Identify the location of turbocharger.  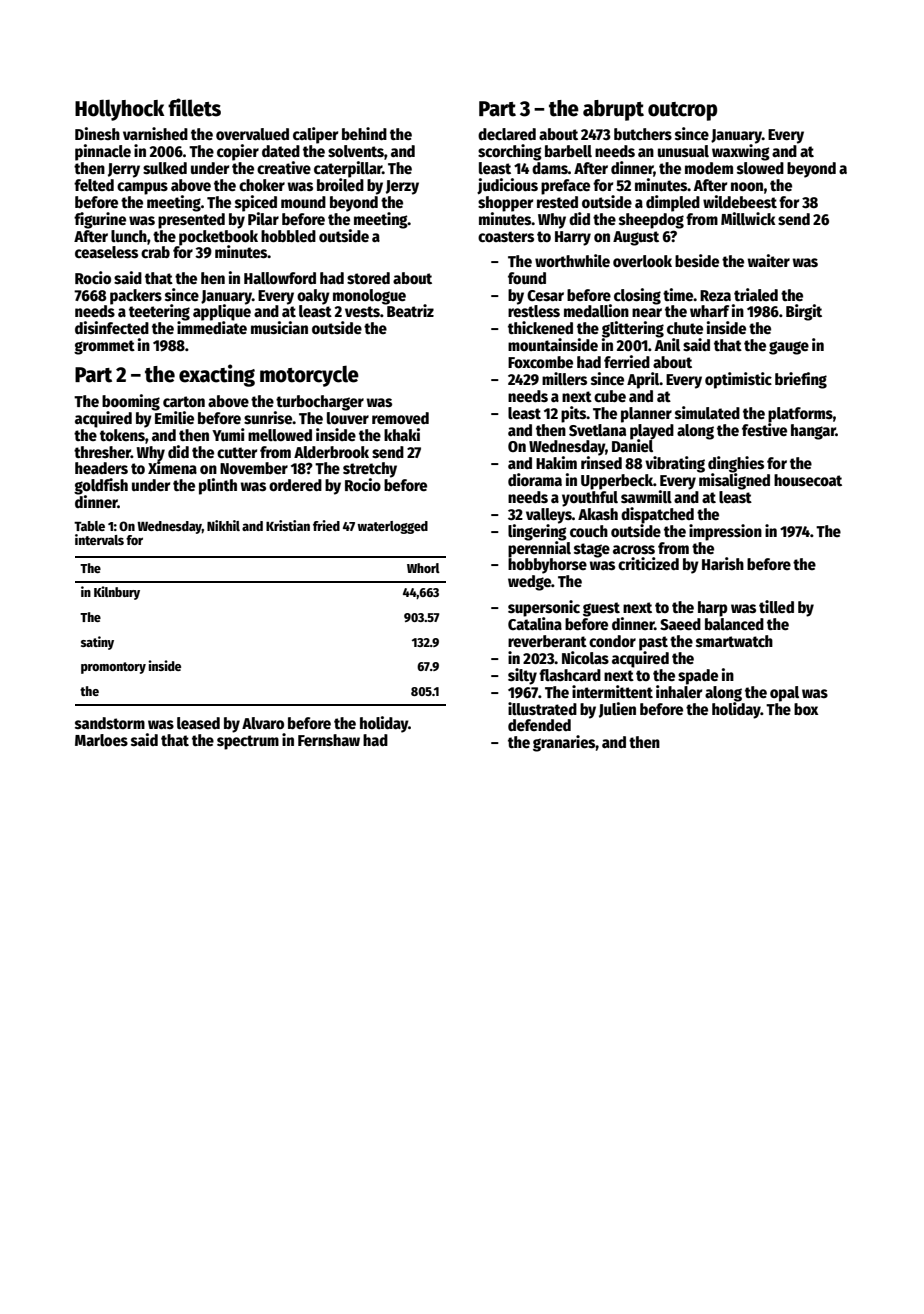
(320, 403).
